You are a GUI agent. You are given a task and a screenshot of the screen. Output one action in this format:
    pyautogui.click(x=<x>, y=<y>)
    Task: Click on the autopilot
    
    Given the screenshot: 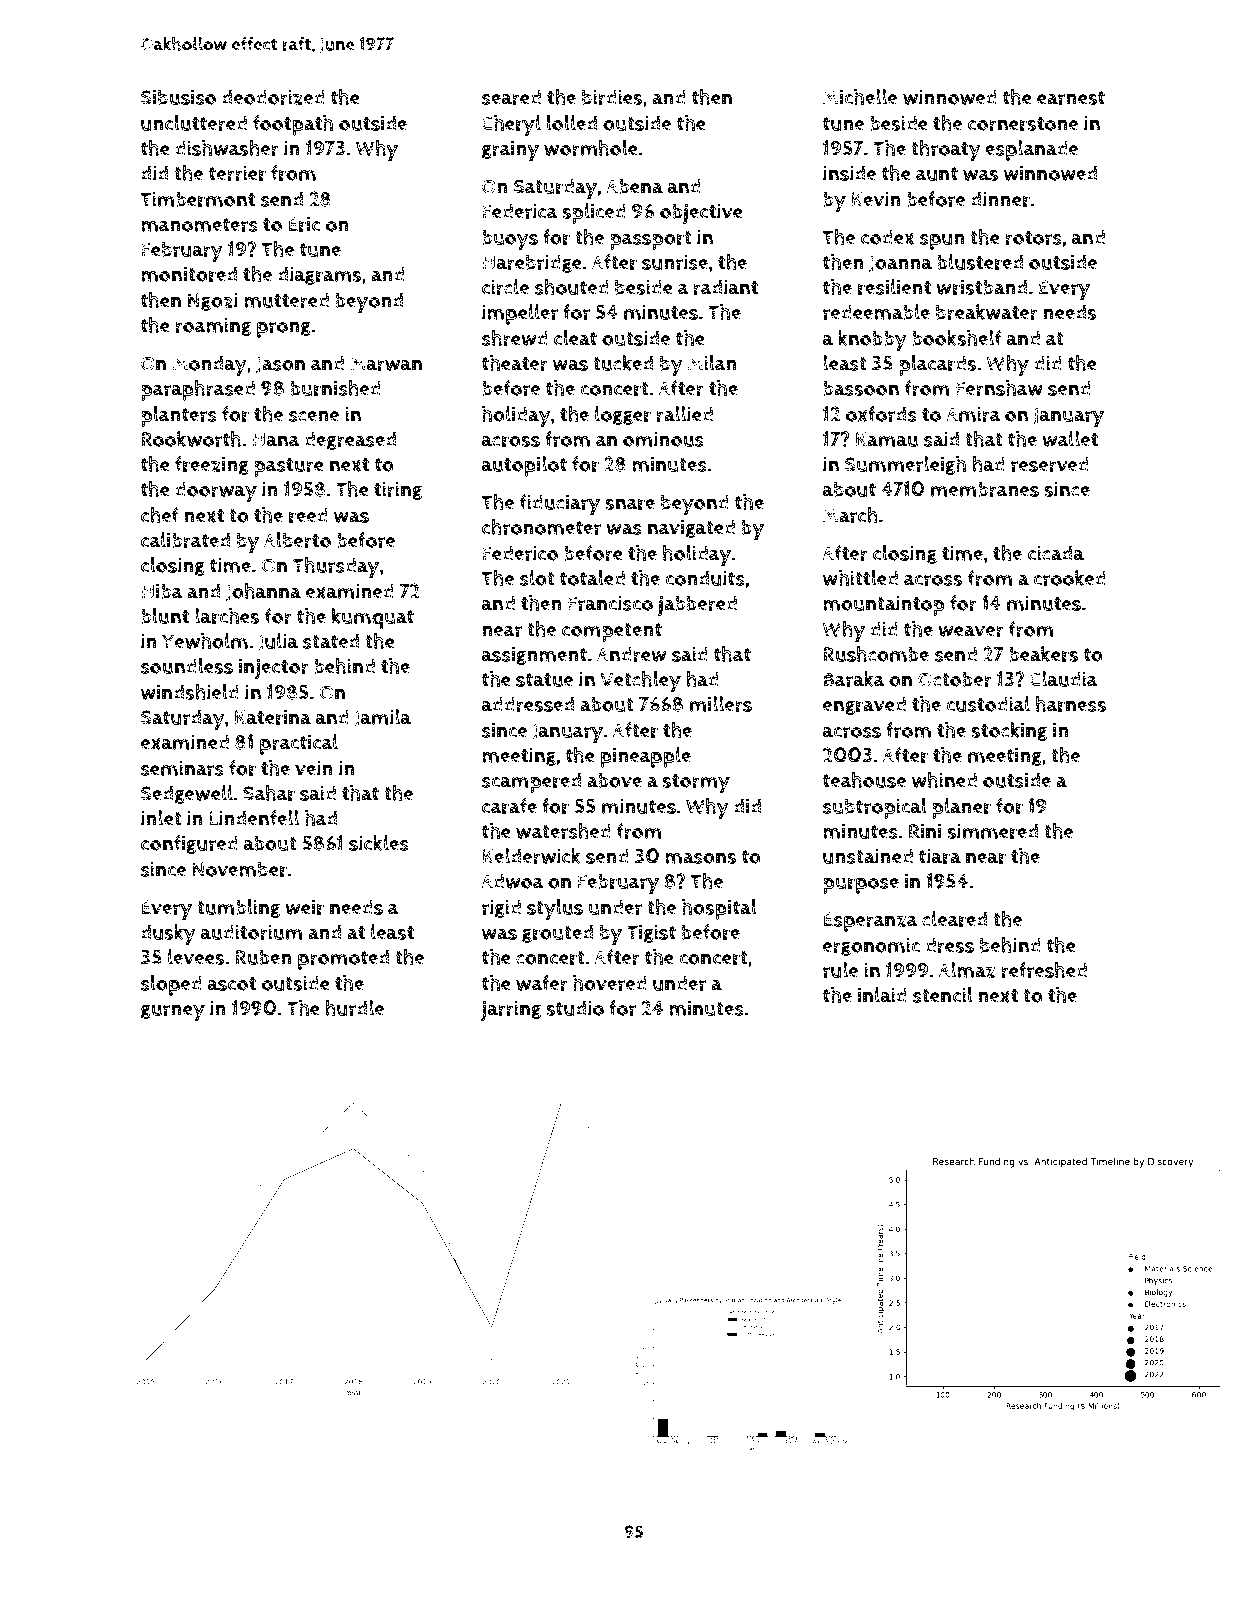 What is the action you would take?
    pyautogui.click(x=524, y=466)
